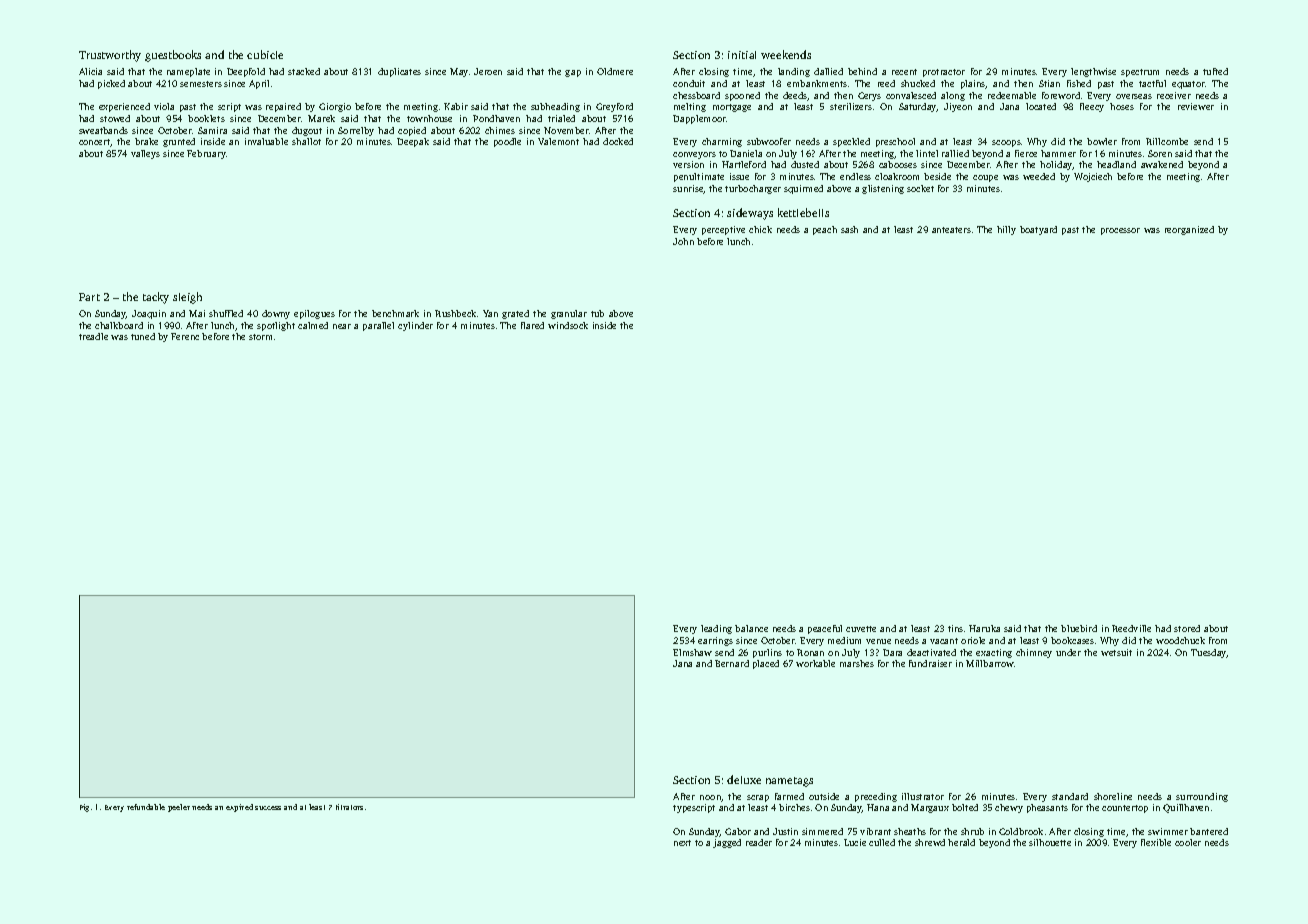  Describe the element at coordinates (786, 54) in the screenshot. I see `weekends` at that location.
